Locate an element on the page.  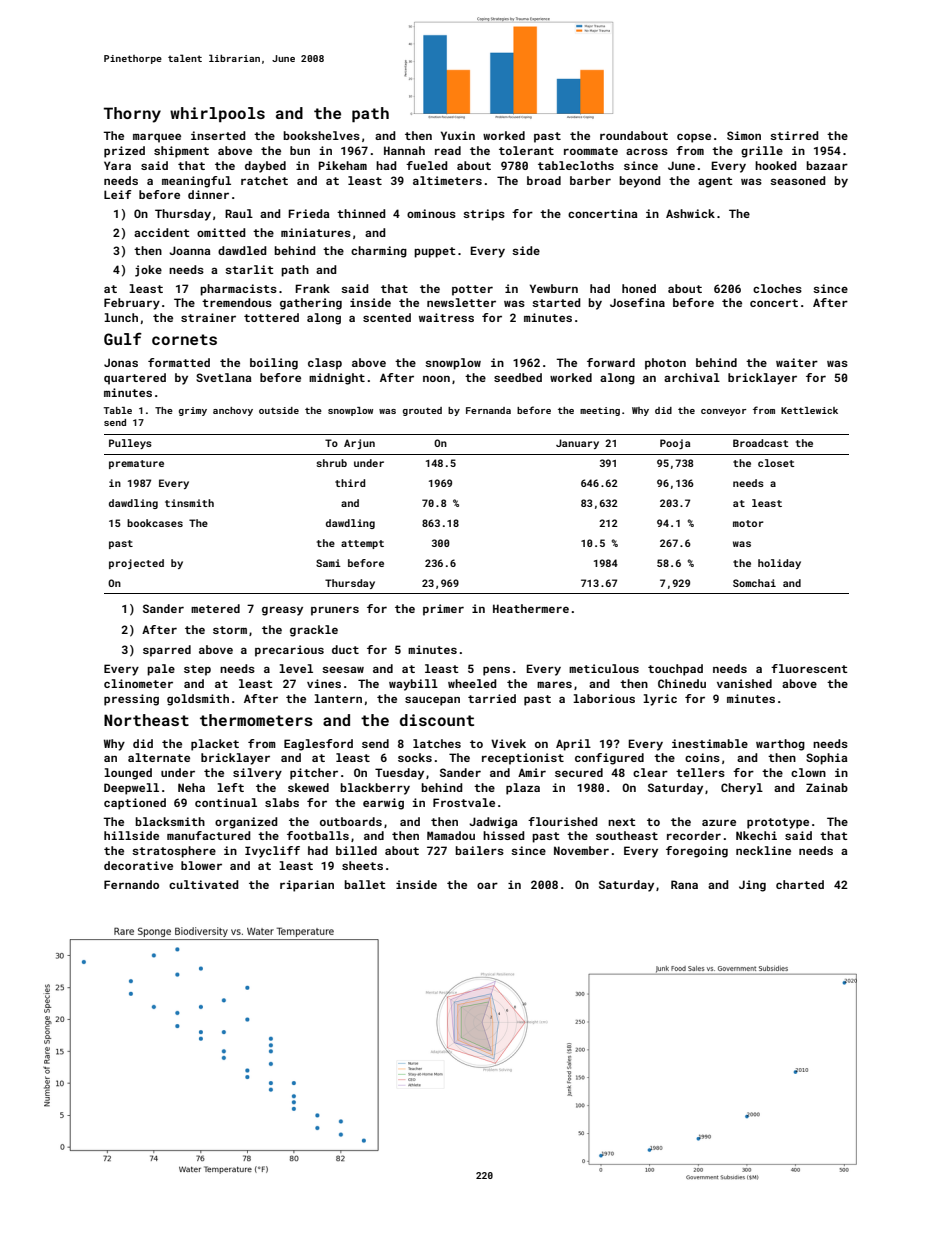
bookshelves is located at coordinates (321, 135).
